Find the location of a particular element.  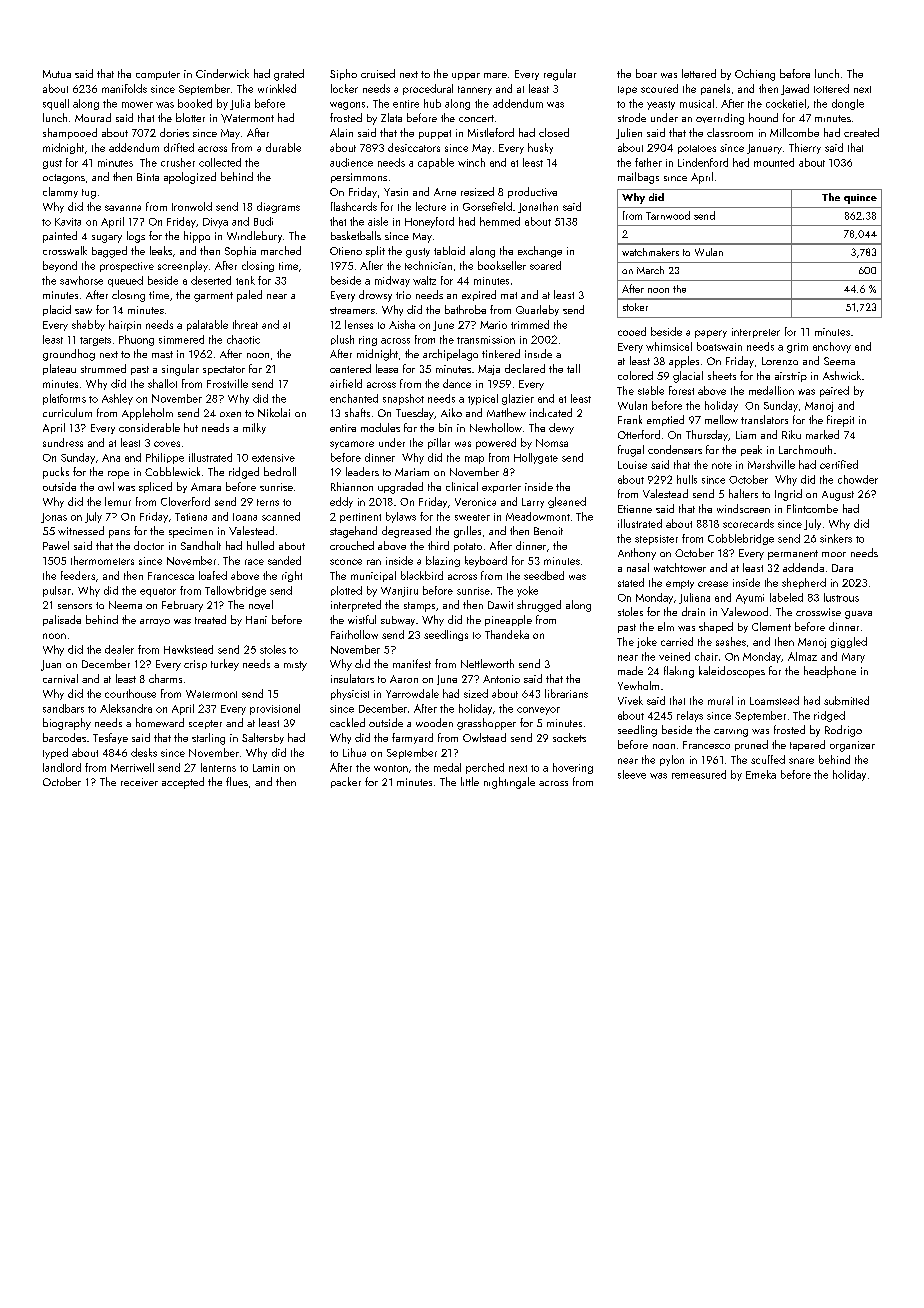

Ioana is located at coordinates (245, 517).
